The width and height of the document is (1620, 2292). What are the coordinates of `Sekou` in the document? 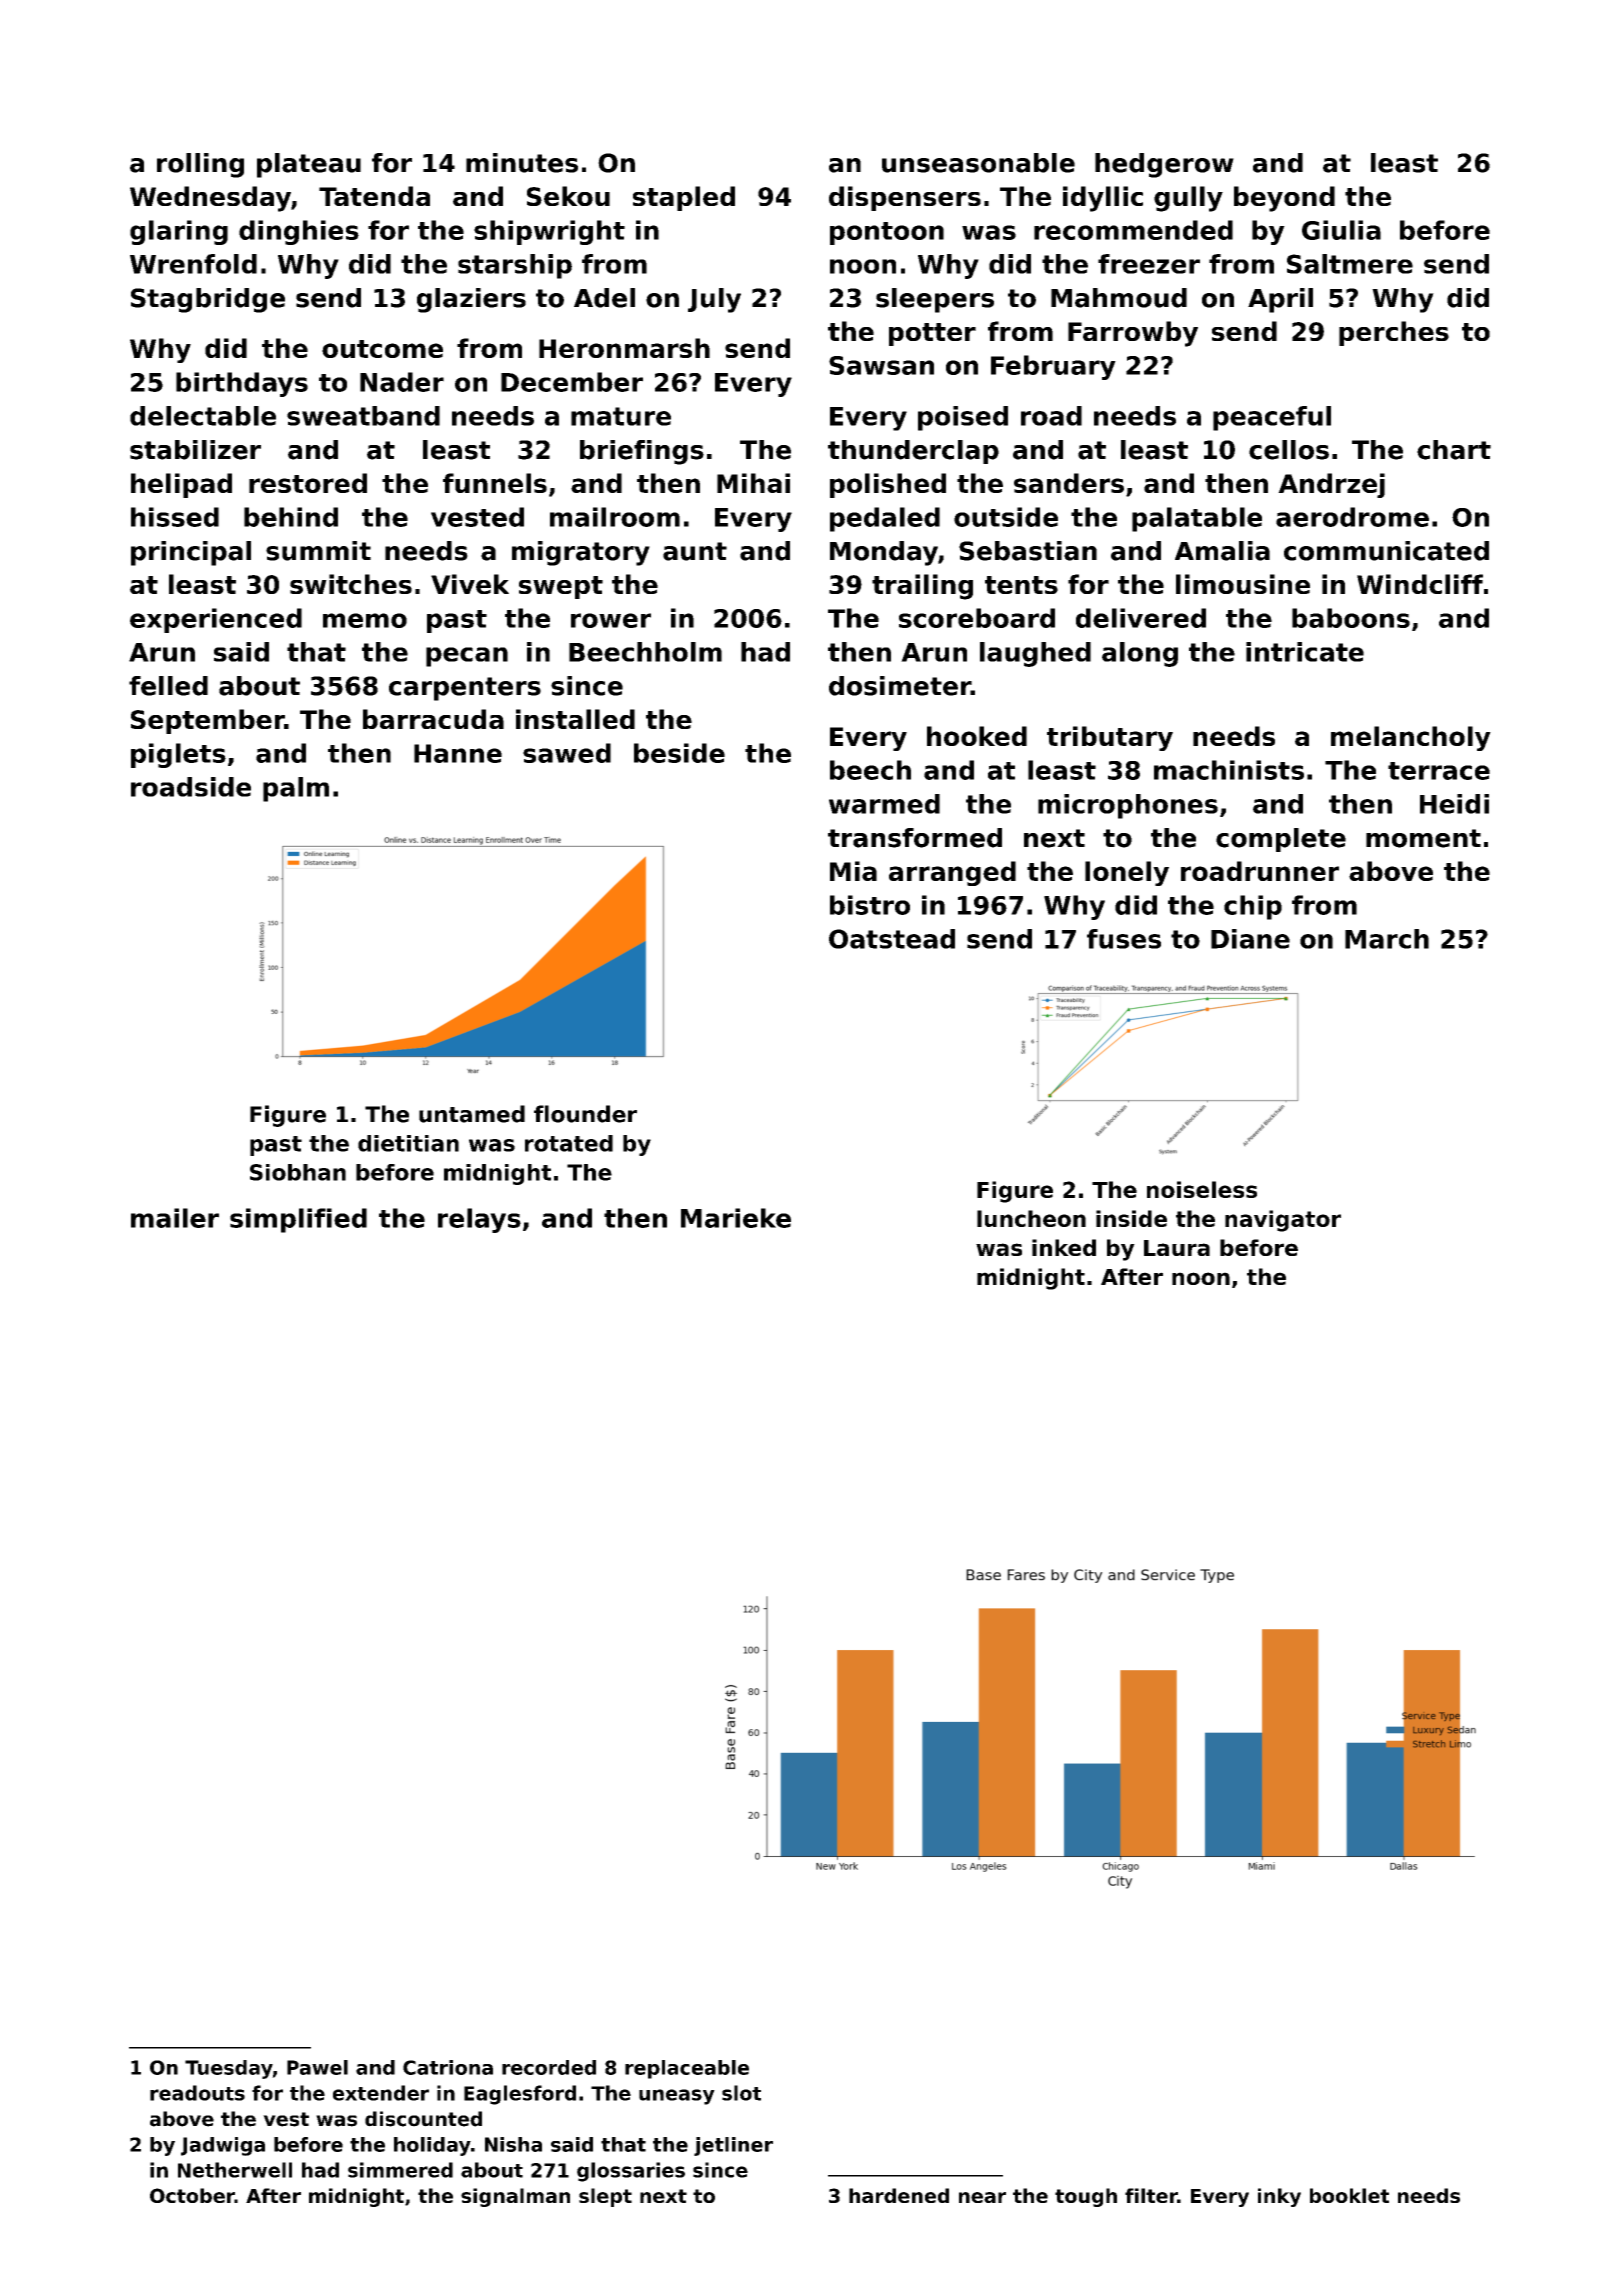 It's located at (568, 196).
